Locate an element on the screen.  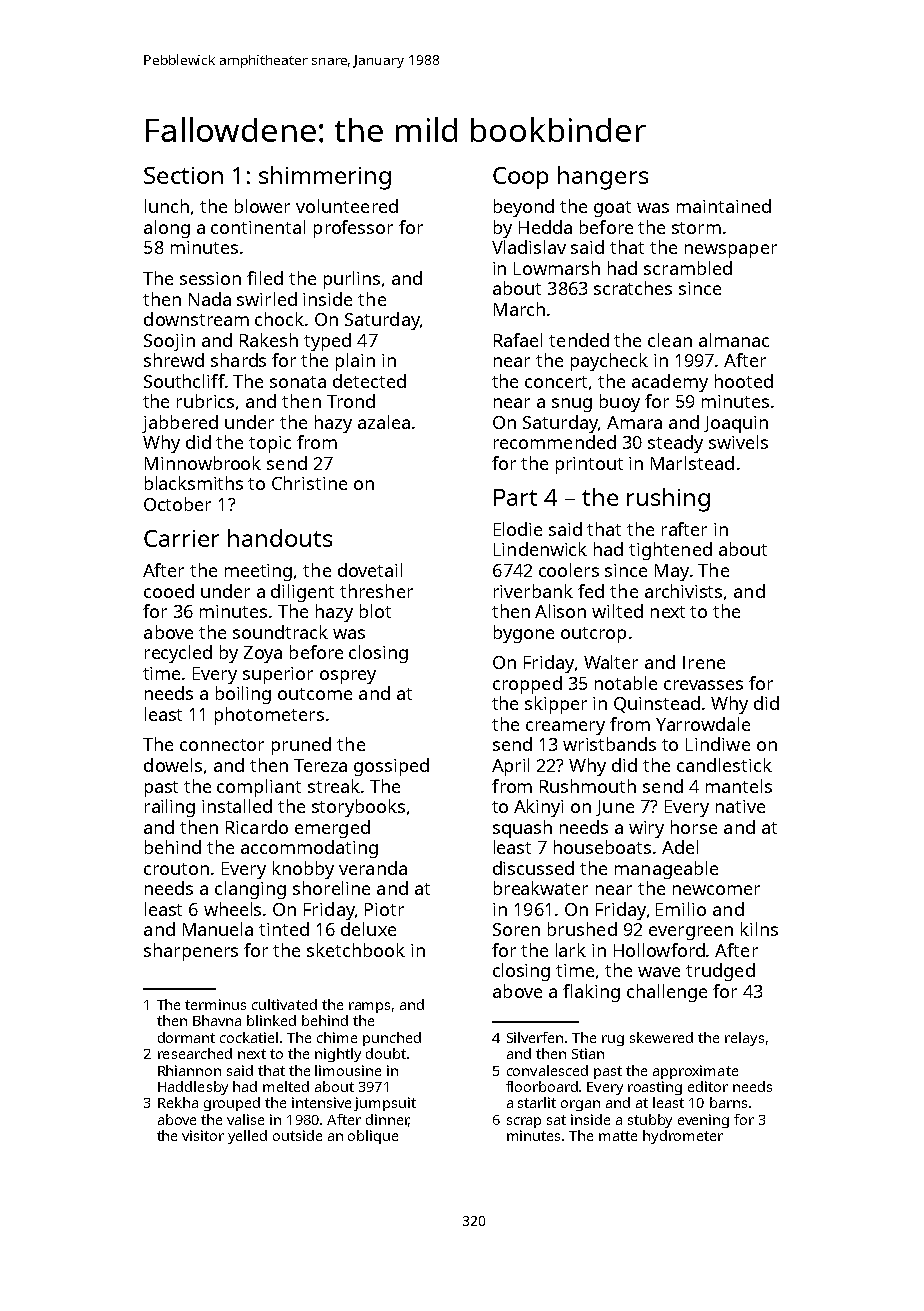
wheels is located at coordinates (232, 909).
